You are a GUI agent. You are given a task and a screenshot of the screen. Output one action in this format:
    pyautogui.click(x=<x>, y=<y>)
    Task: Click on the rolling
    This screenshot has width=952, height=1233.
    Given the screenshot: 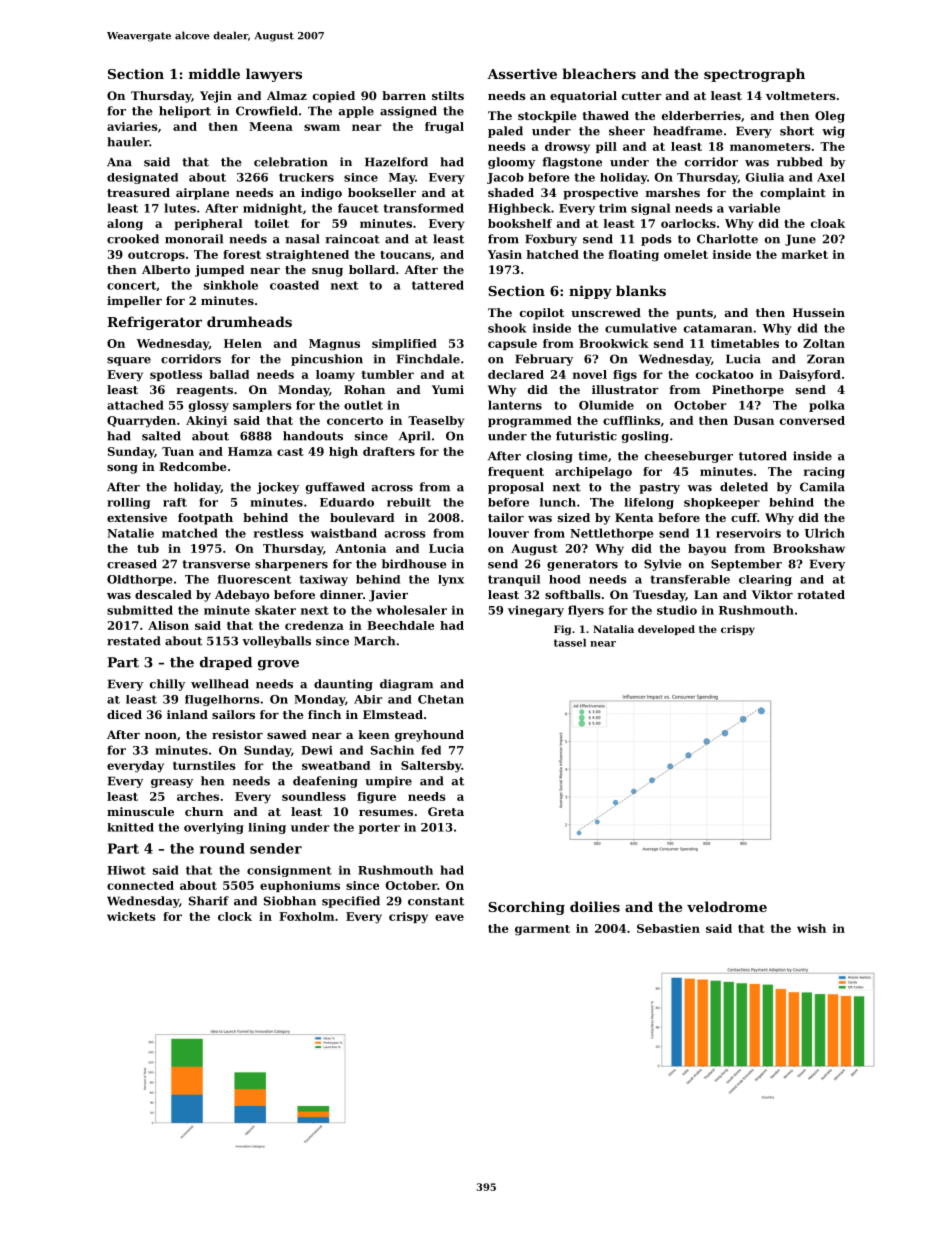 What is the action you would take?
    pyautogui.click(x=128, y=503)
